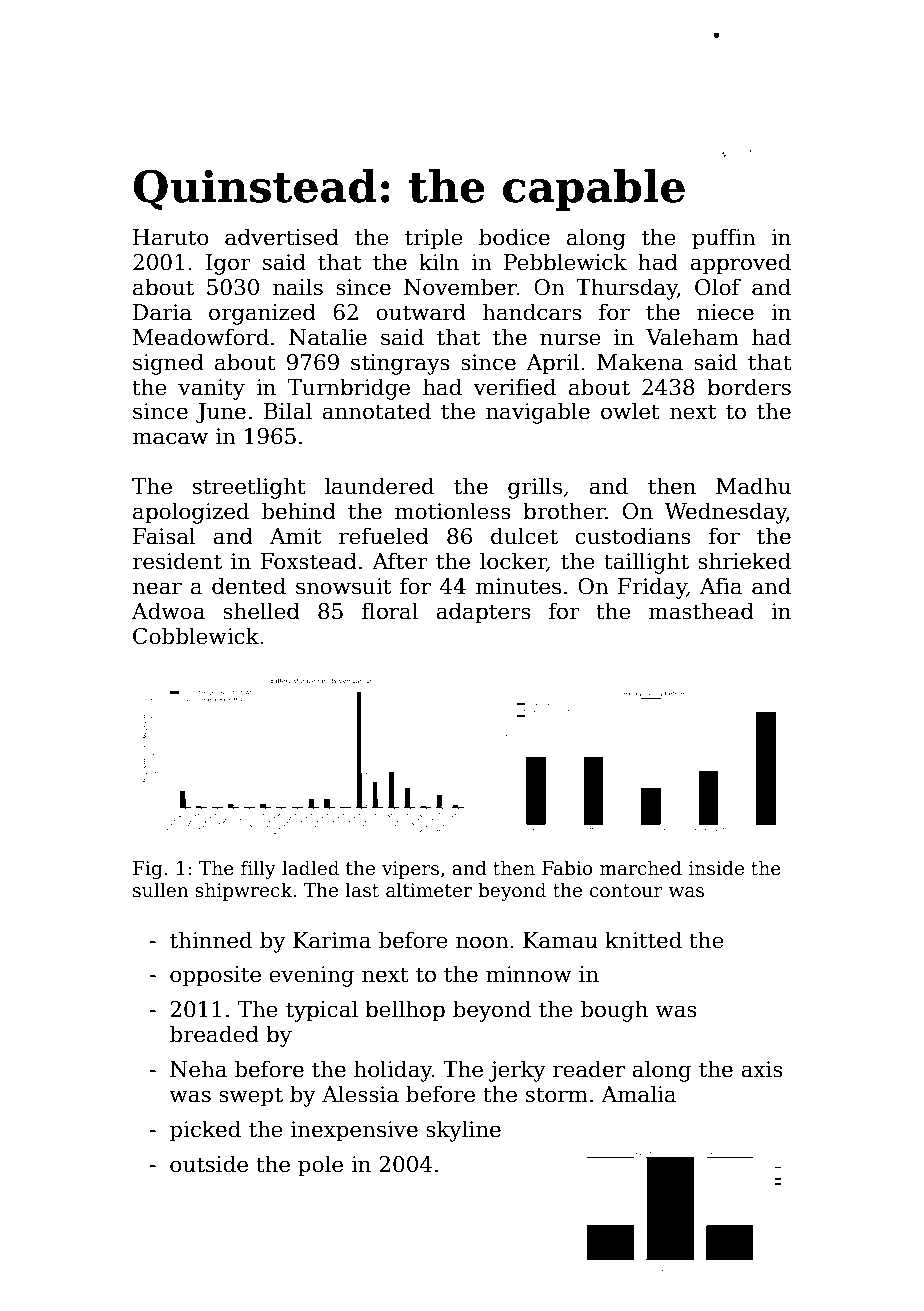 The image size is (924, 1311). Describe the element at coordinates (639, 1094) in the screenshot. I see `Amalia` at that location.
